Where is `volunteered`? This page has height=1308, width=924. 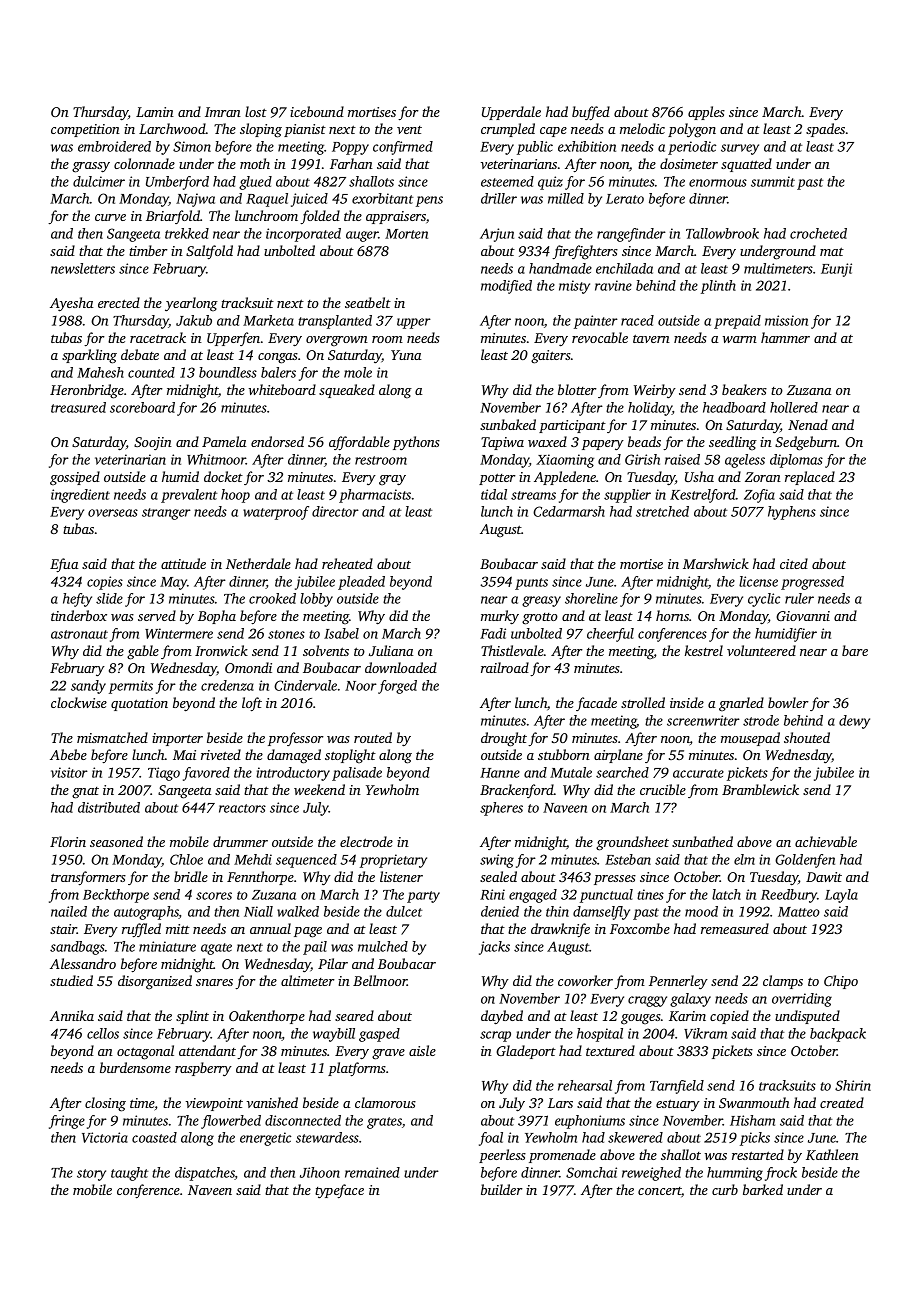
volunteered is located at coordinates (761, 650).
